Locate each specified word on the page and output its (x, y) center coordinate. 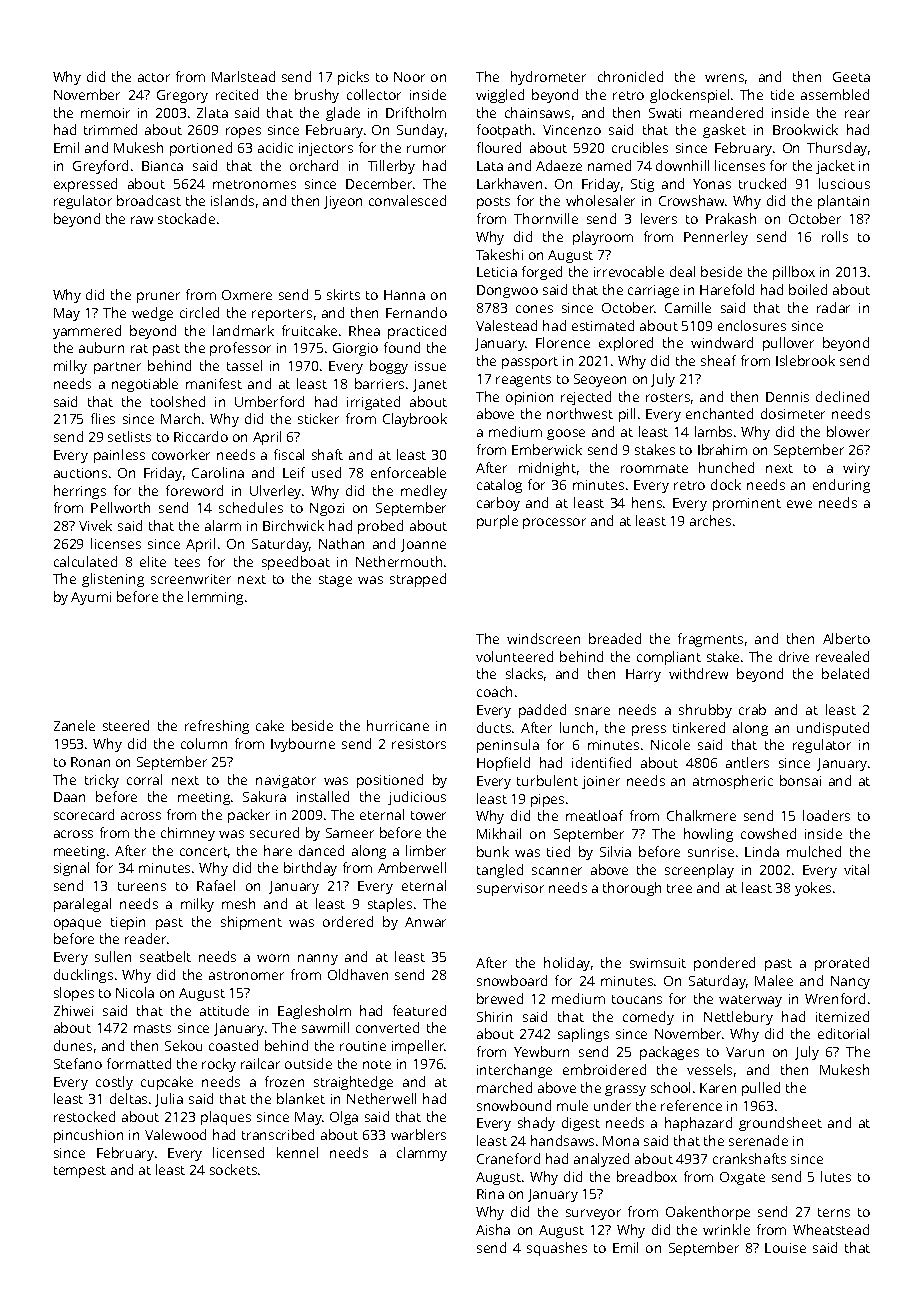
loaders (826, 815)
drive (794, 656)
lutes (836, 1176)
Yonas (712, 184)
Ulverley (275, 492)
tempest (80, 1172)
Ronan (90, 762)
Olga (344, 1118)
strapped (418, 580)
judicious (417, 798)
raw (142, 220)
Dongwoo (507, 291)
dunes (73, 1045)
